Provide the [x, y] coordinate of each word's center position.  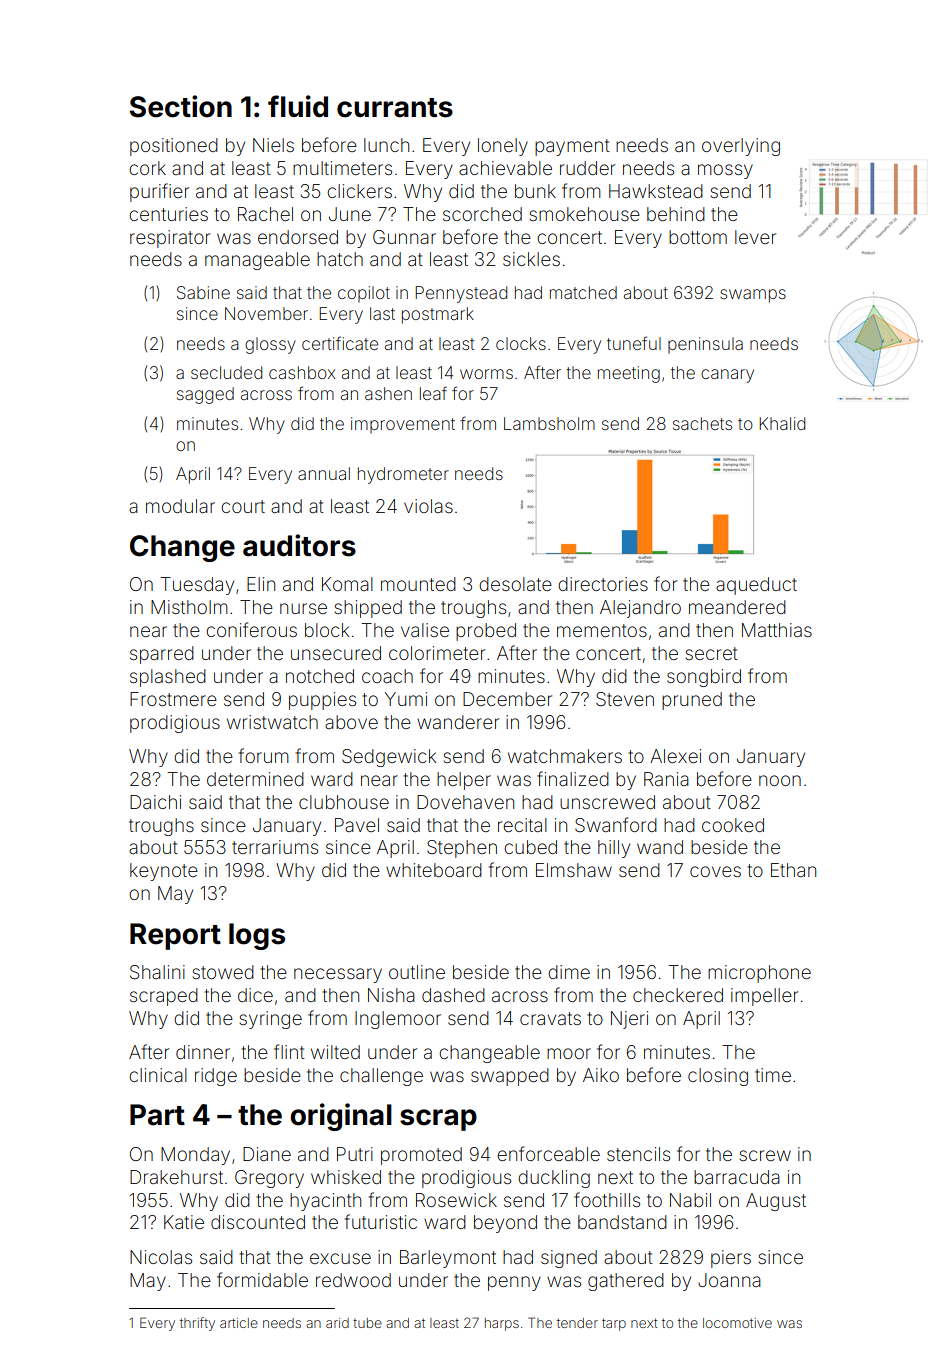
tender [577, 1323]
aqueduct [756, 586]
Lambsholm [549, 423]
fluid [298, 106]
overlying [741, 147]
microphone [759, 974]
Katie [184, 1222]
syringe [271, 1020]
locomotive [737, 1323]
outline [417, 972]
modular [180, 506]
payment [572, 147]
